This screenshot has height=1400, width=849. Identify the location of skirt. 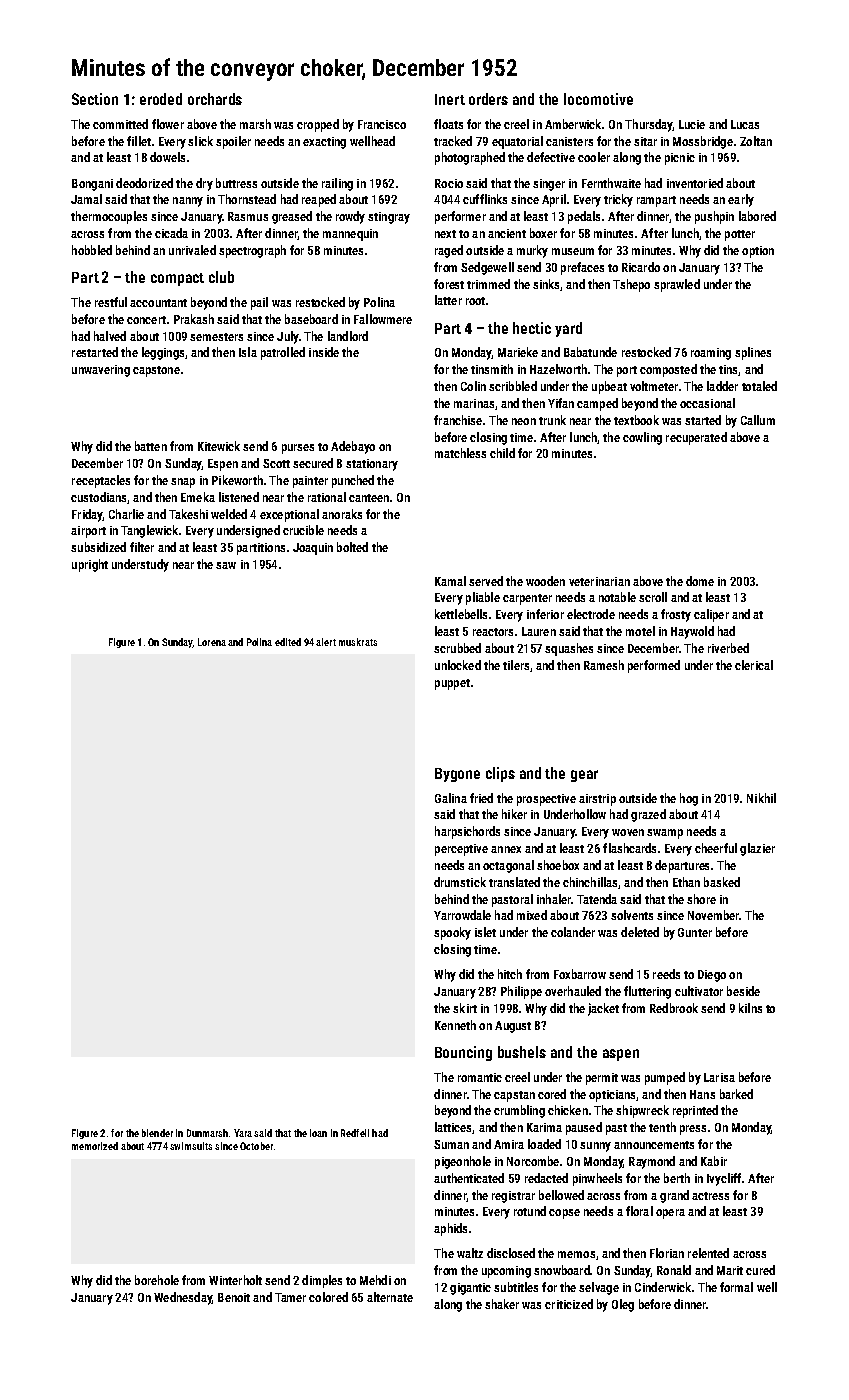
(465, 1008).
